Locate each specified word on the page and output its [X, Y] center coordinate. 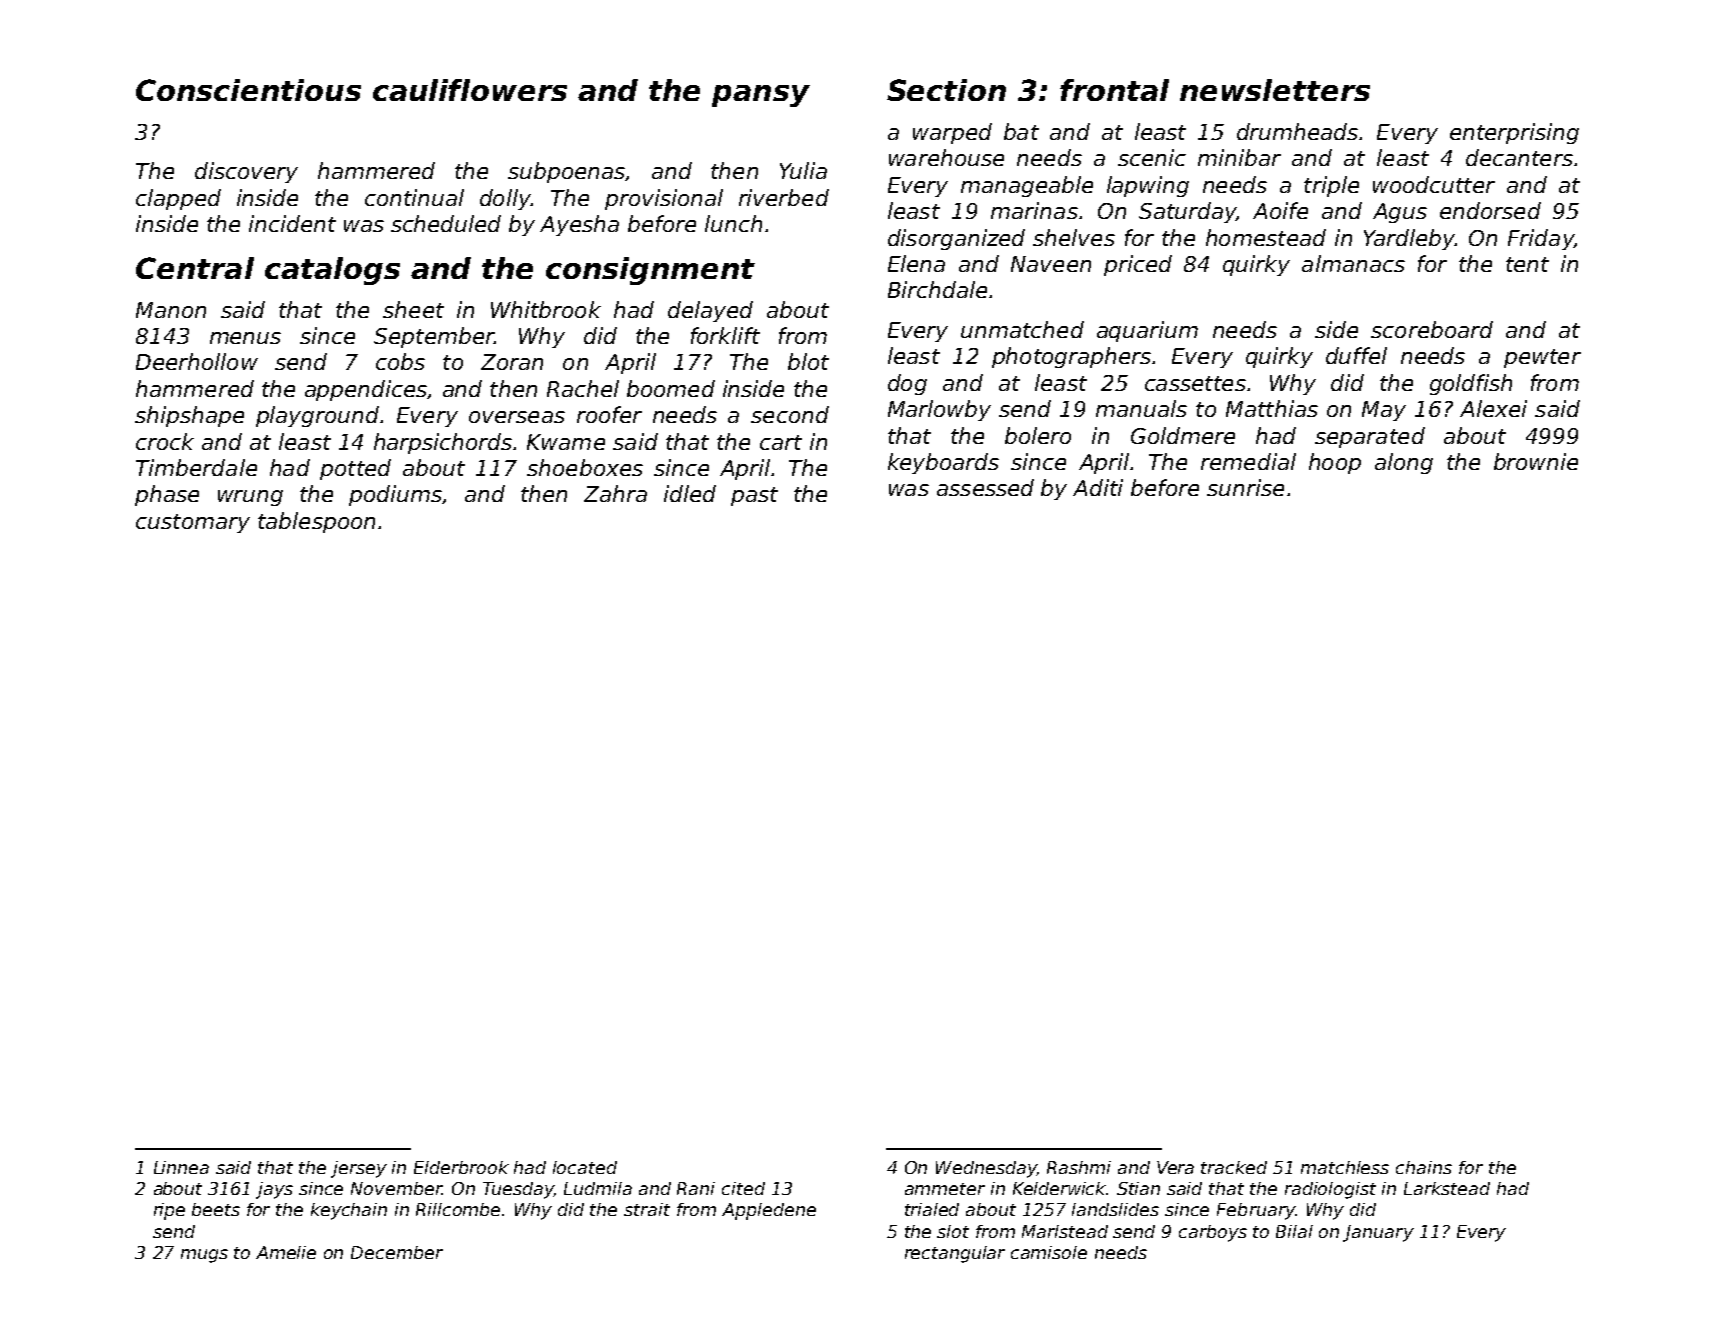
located [585, 1167]
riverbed [784, 197]
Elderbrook [461, 1167]
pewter [1542, 358]
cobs [400, 361]
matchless [1345, 1167]
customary [193, 523]
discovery [246, 172]
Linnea [181, 1167]
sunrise [1245, 487]
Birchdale [937, 289]
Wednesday [986, 1169]
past [754, 496]
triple [1331, 186]
